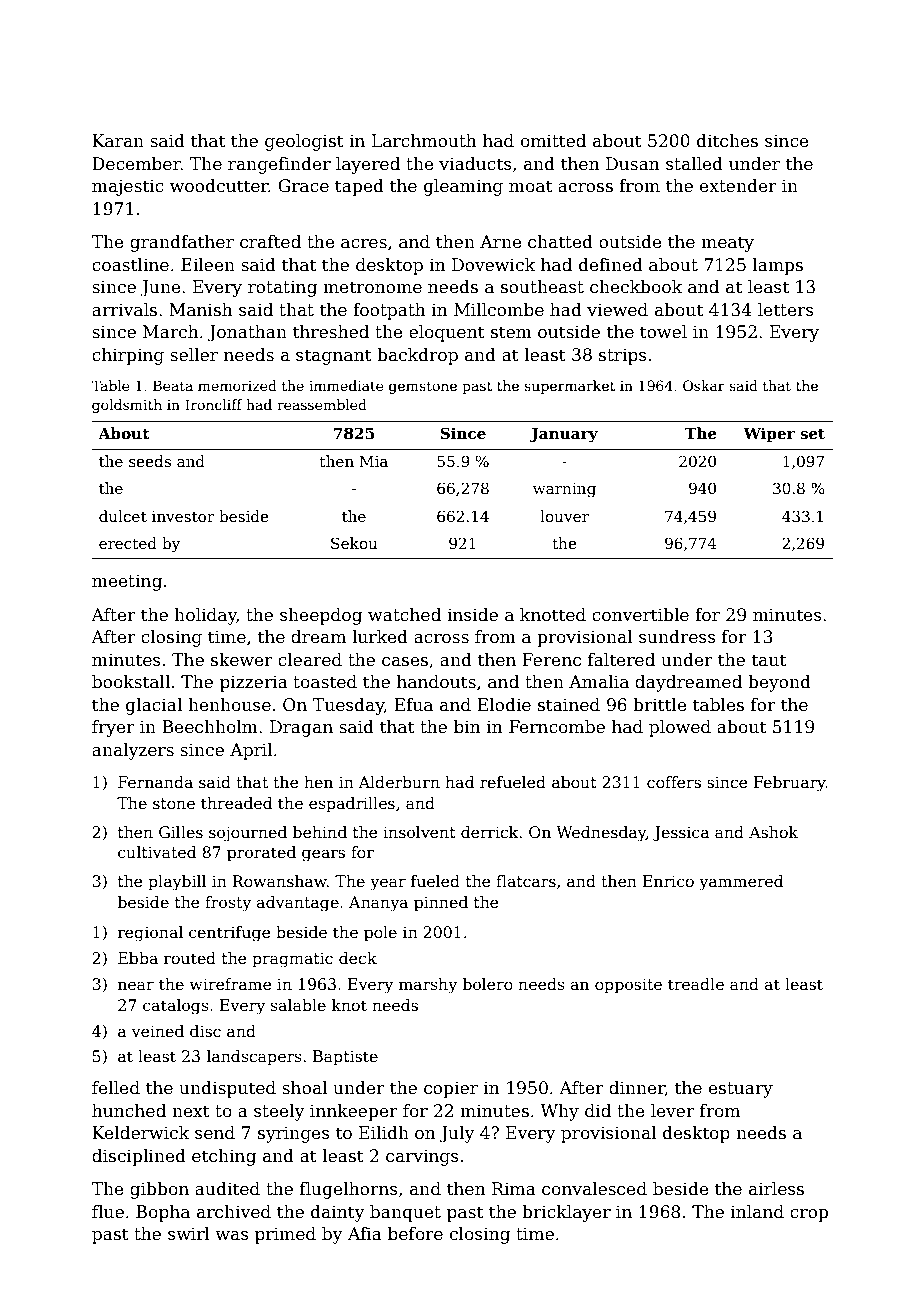 The image size is (924, 1314). What do you see at coordinates (778, 266) in the screenshot?
I see `lamps` at bounding box center [778, 266].
